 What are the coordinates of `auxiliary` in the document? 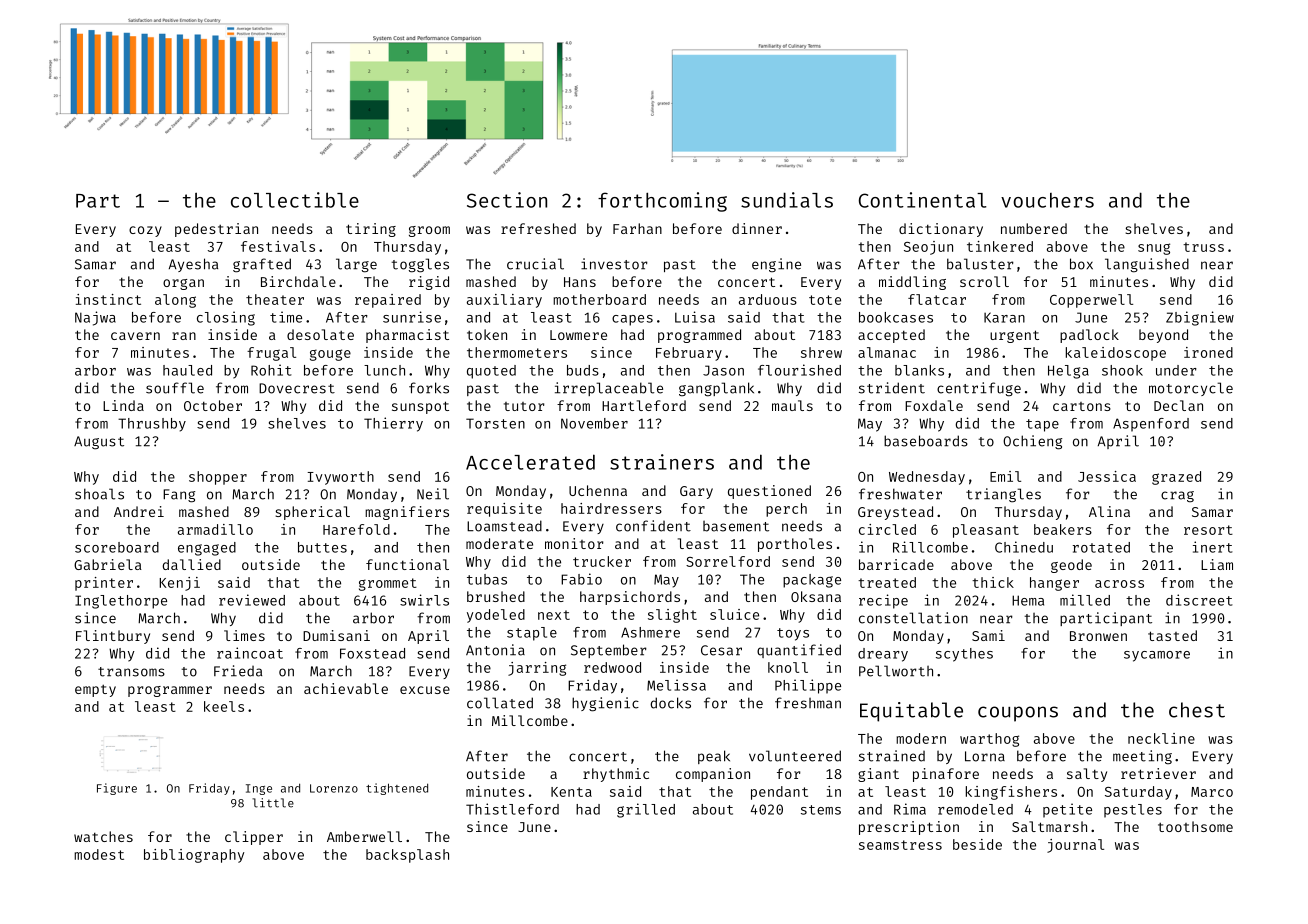 It's located at (504, 301).
